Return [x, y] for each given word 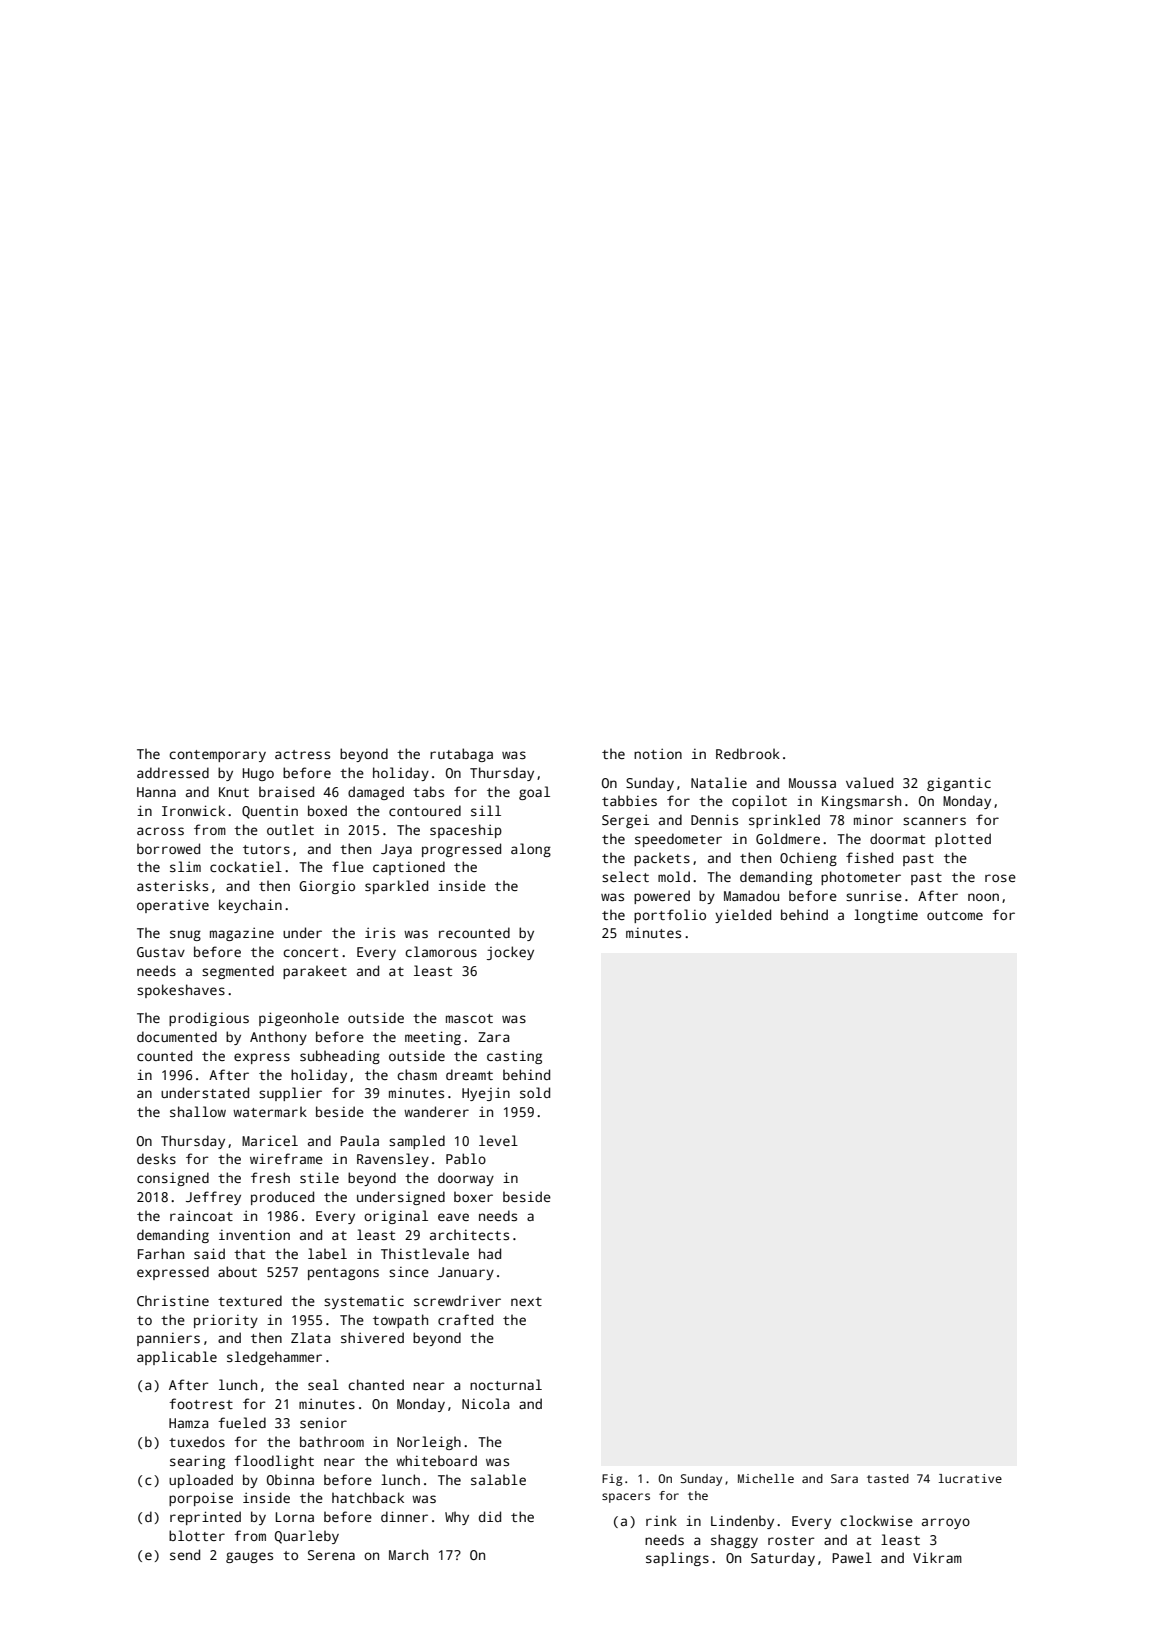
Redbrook [748, 753]
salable [498, 1479]
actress [302, 754]
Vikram [937, 1557]
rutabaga [461, 755]
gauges [249, 1557]
